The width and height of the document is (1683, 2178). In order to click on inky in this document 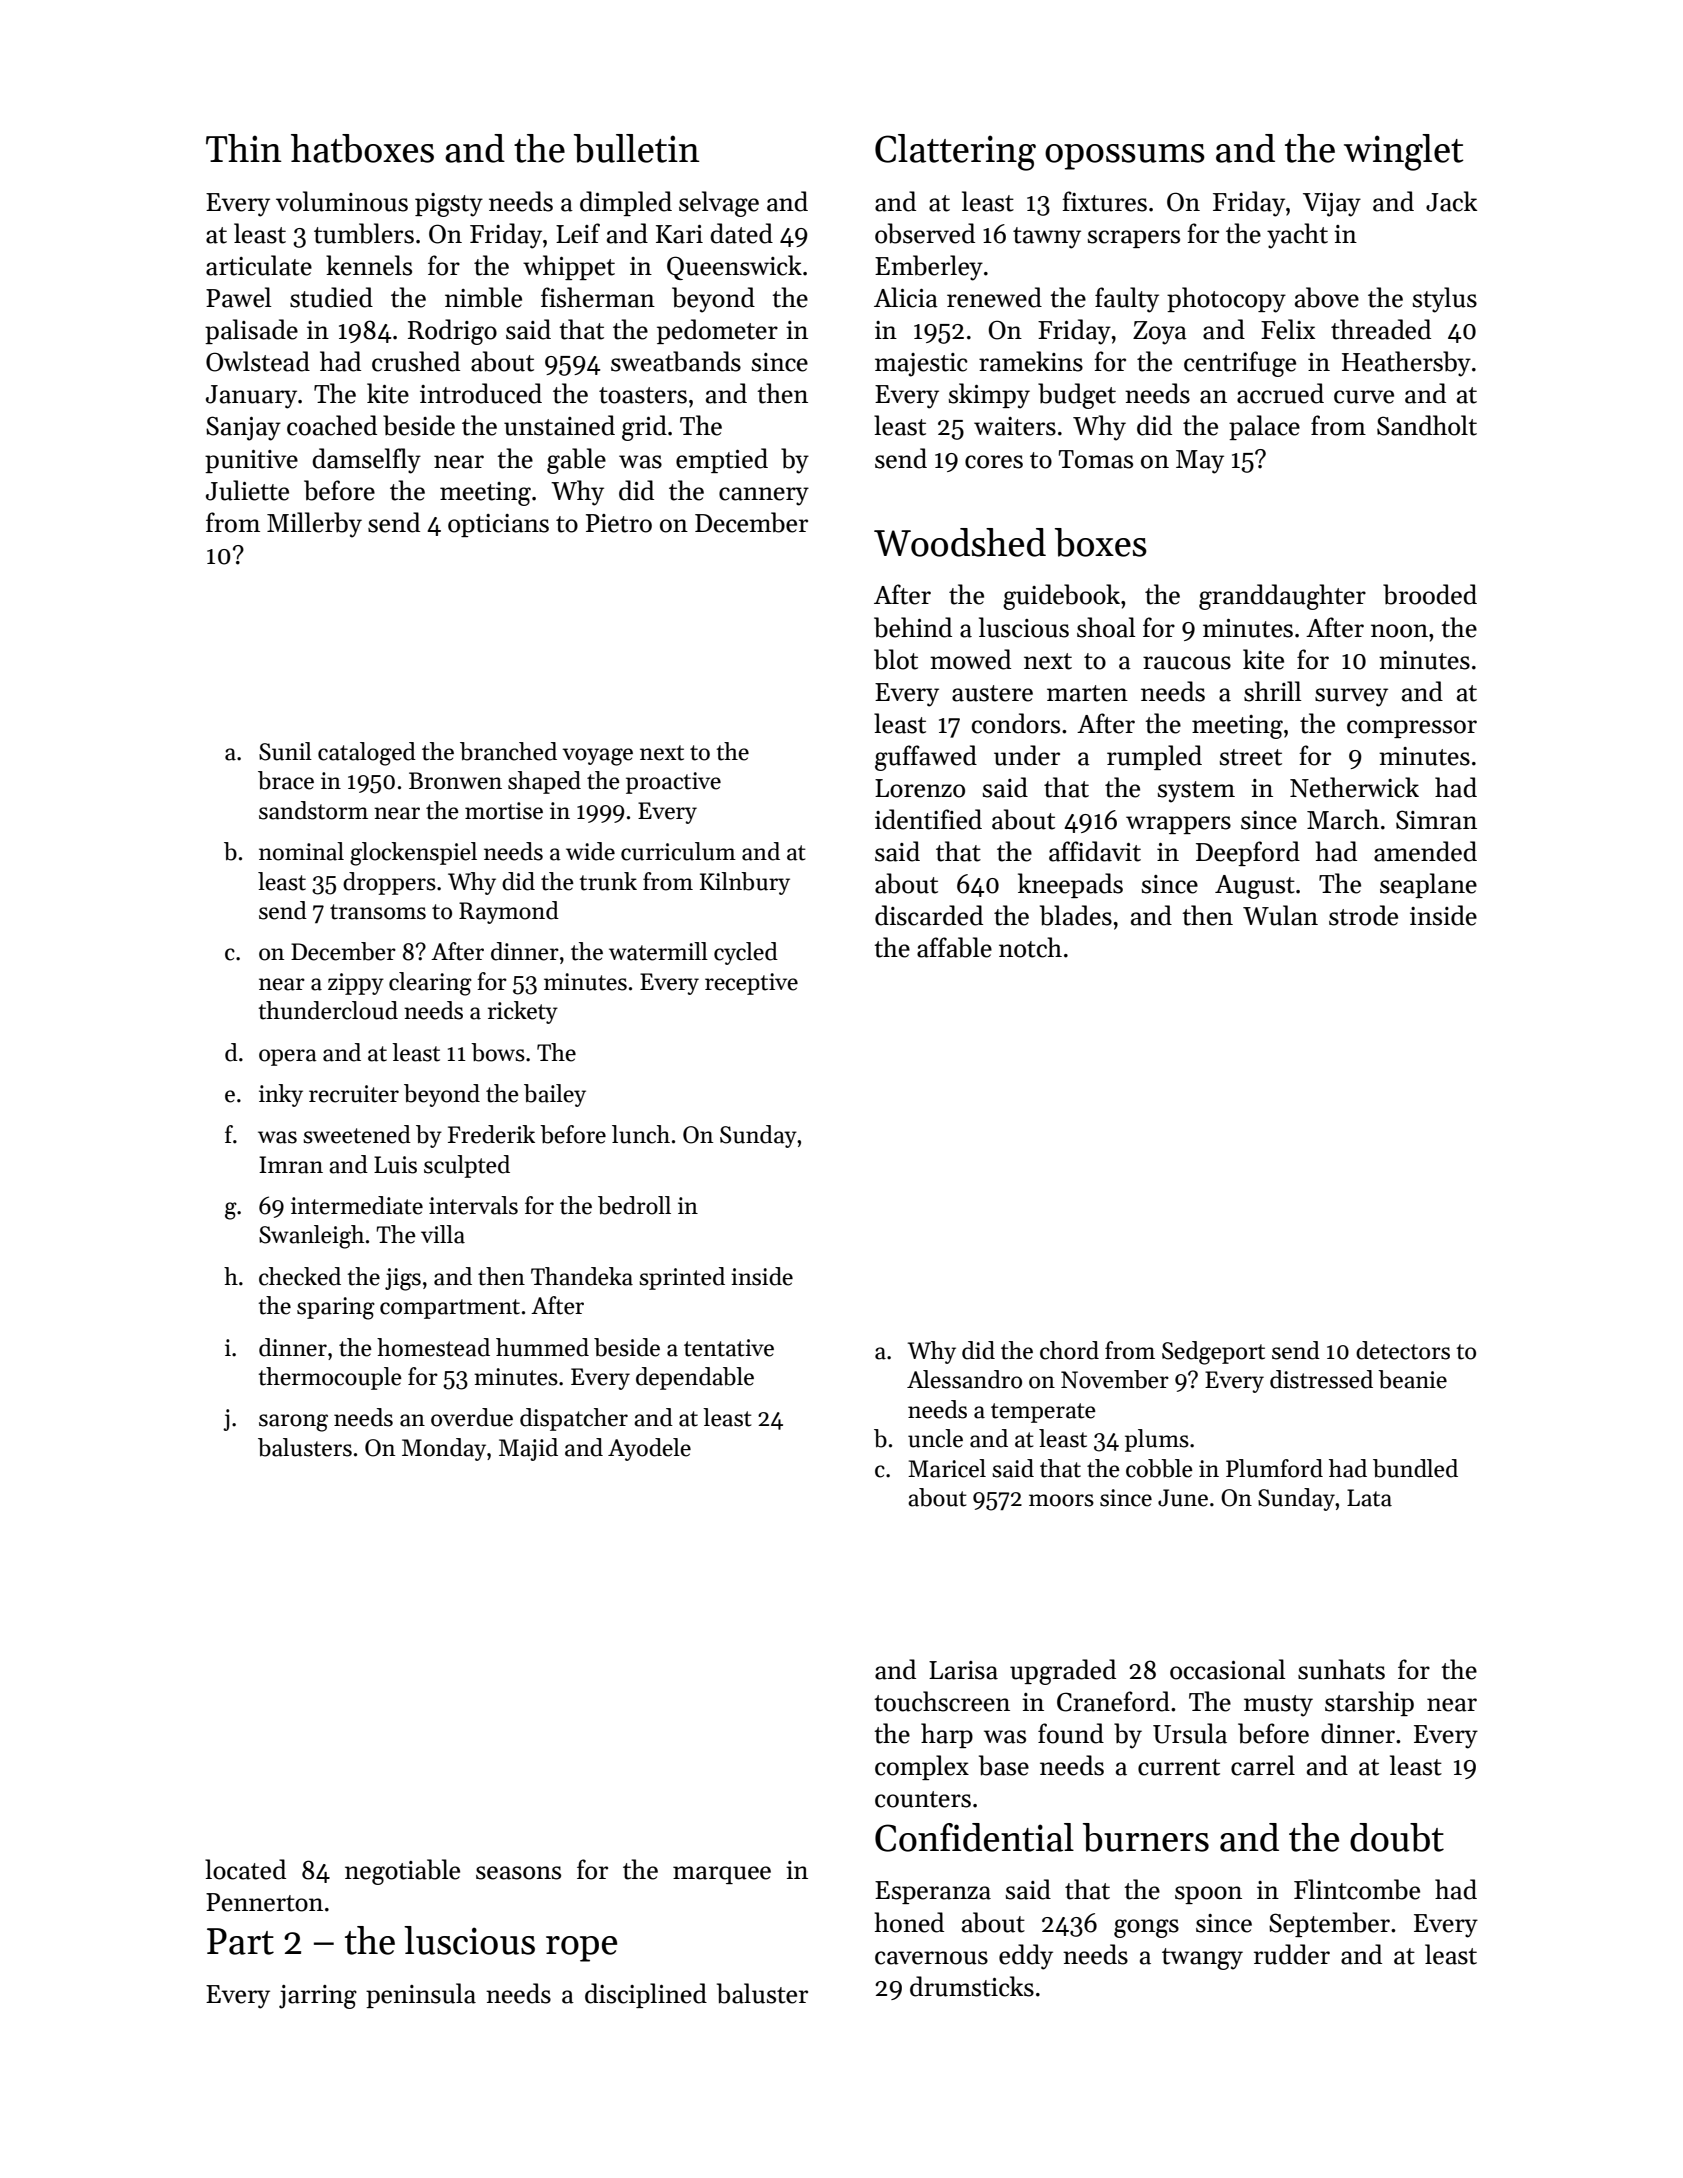, I will do `click(281, 1095)`.
